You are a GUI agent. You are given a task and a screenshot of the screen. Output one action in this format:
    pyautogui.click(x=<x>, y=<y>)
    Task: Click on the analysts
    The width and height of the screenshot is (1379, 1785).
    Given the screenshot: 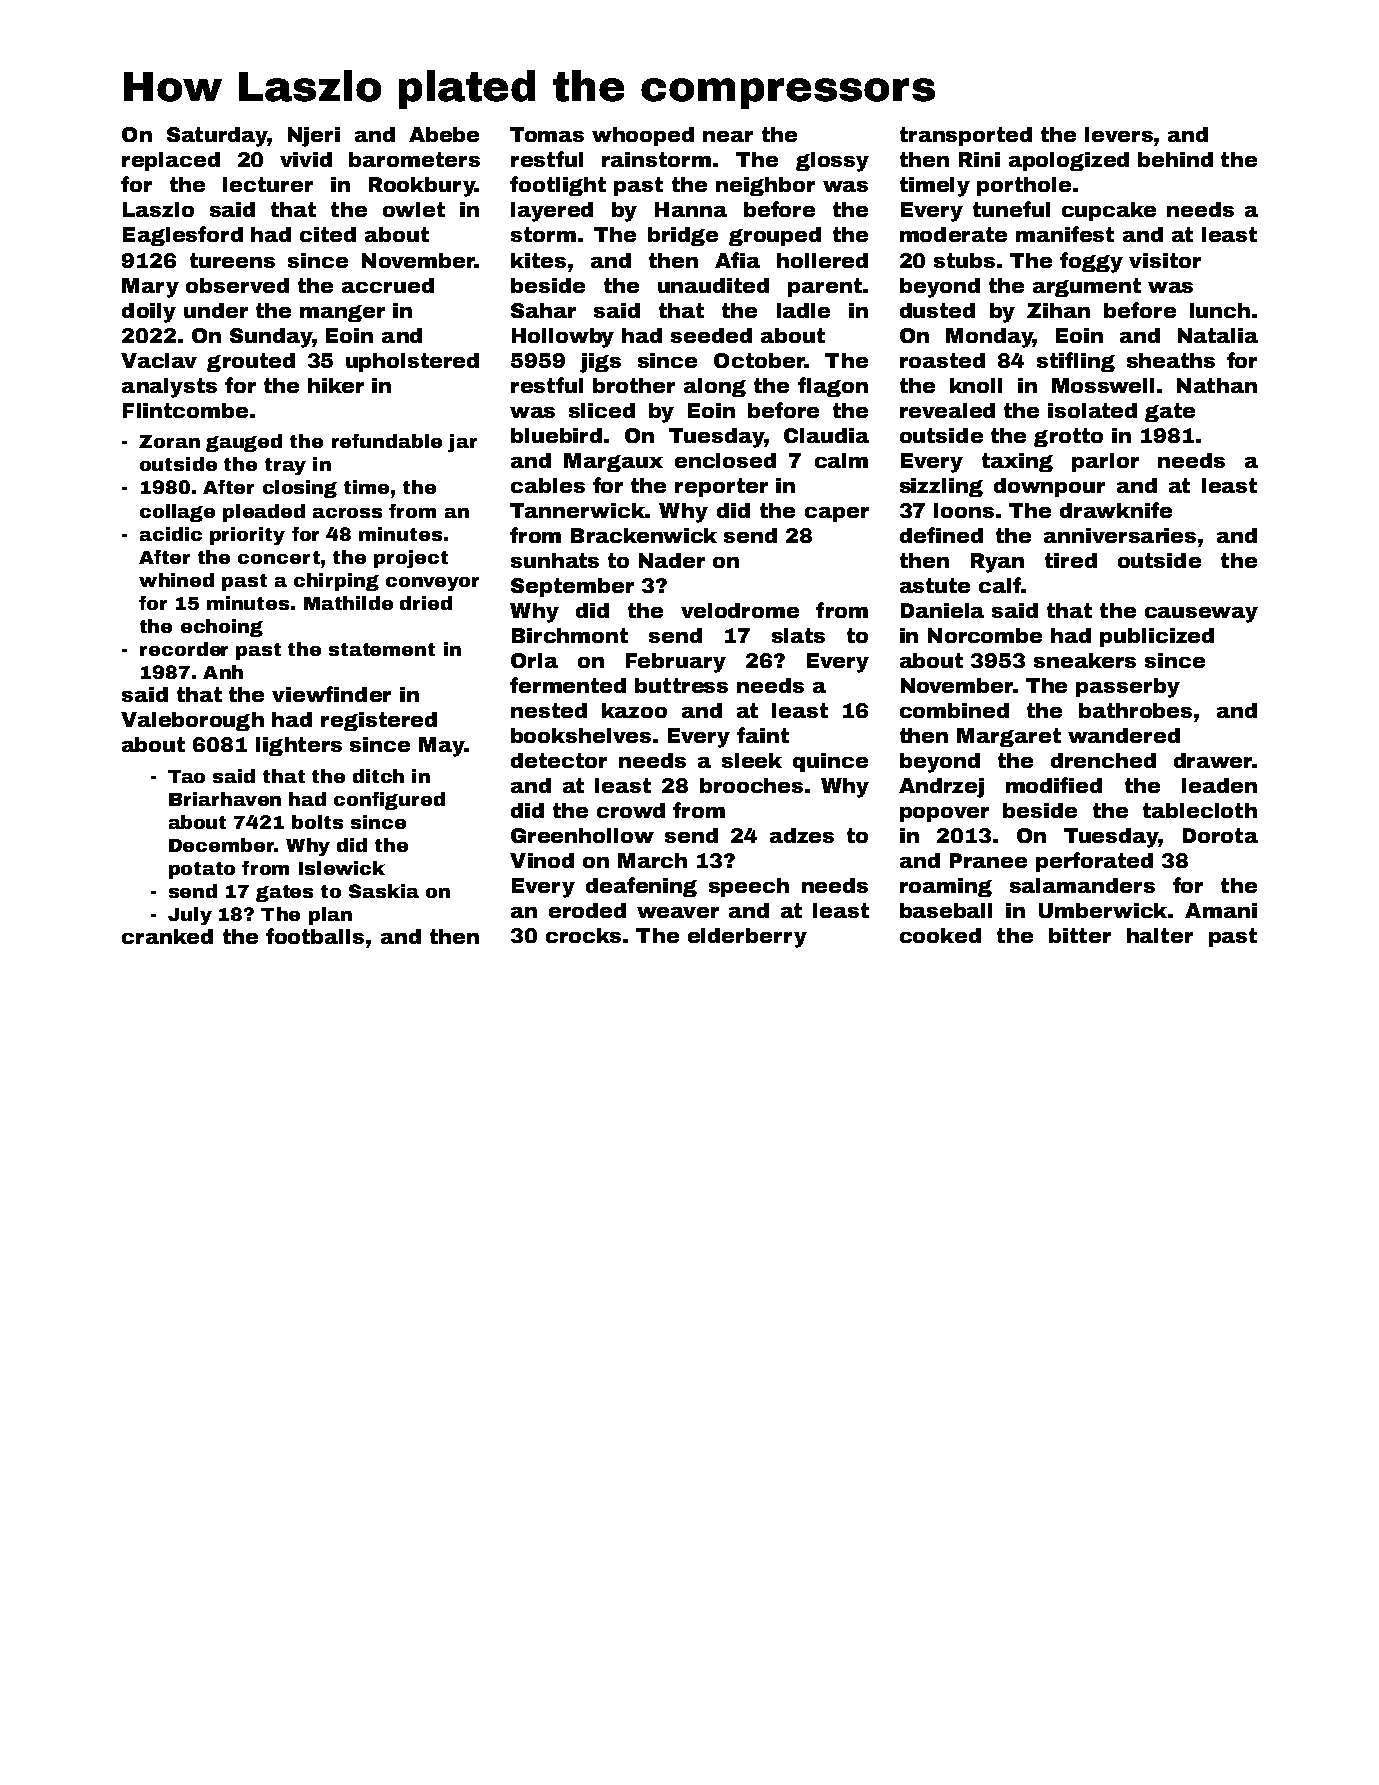 What is the action you would take?
    pyautogui.click(x=169, y=388)
